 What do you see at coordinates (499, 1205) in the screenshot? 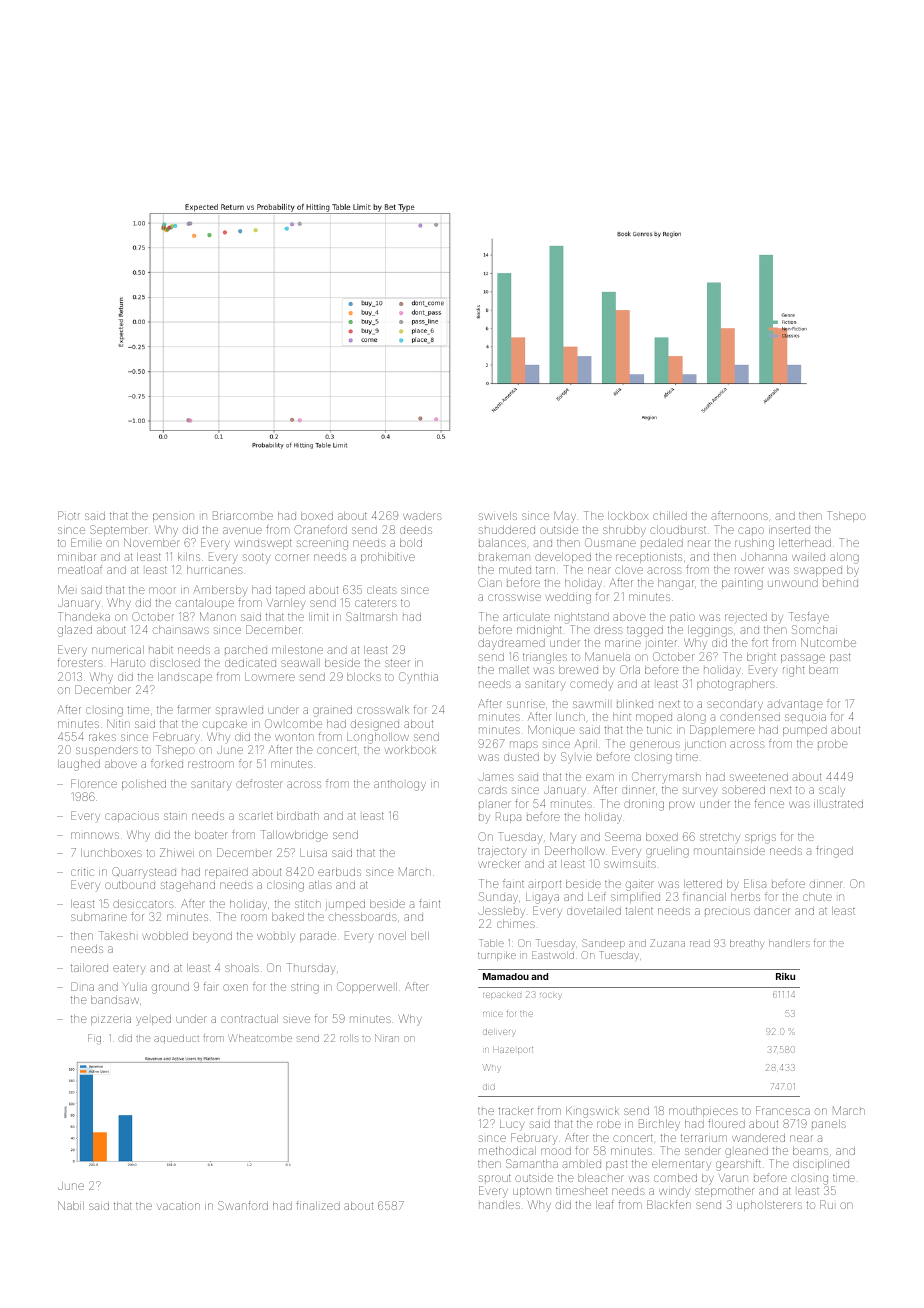
I see `handles` at bounding box center [499, 1205].
